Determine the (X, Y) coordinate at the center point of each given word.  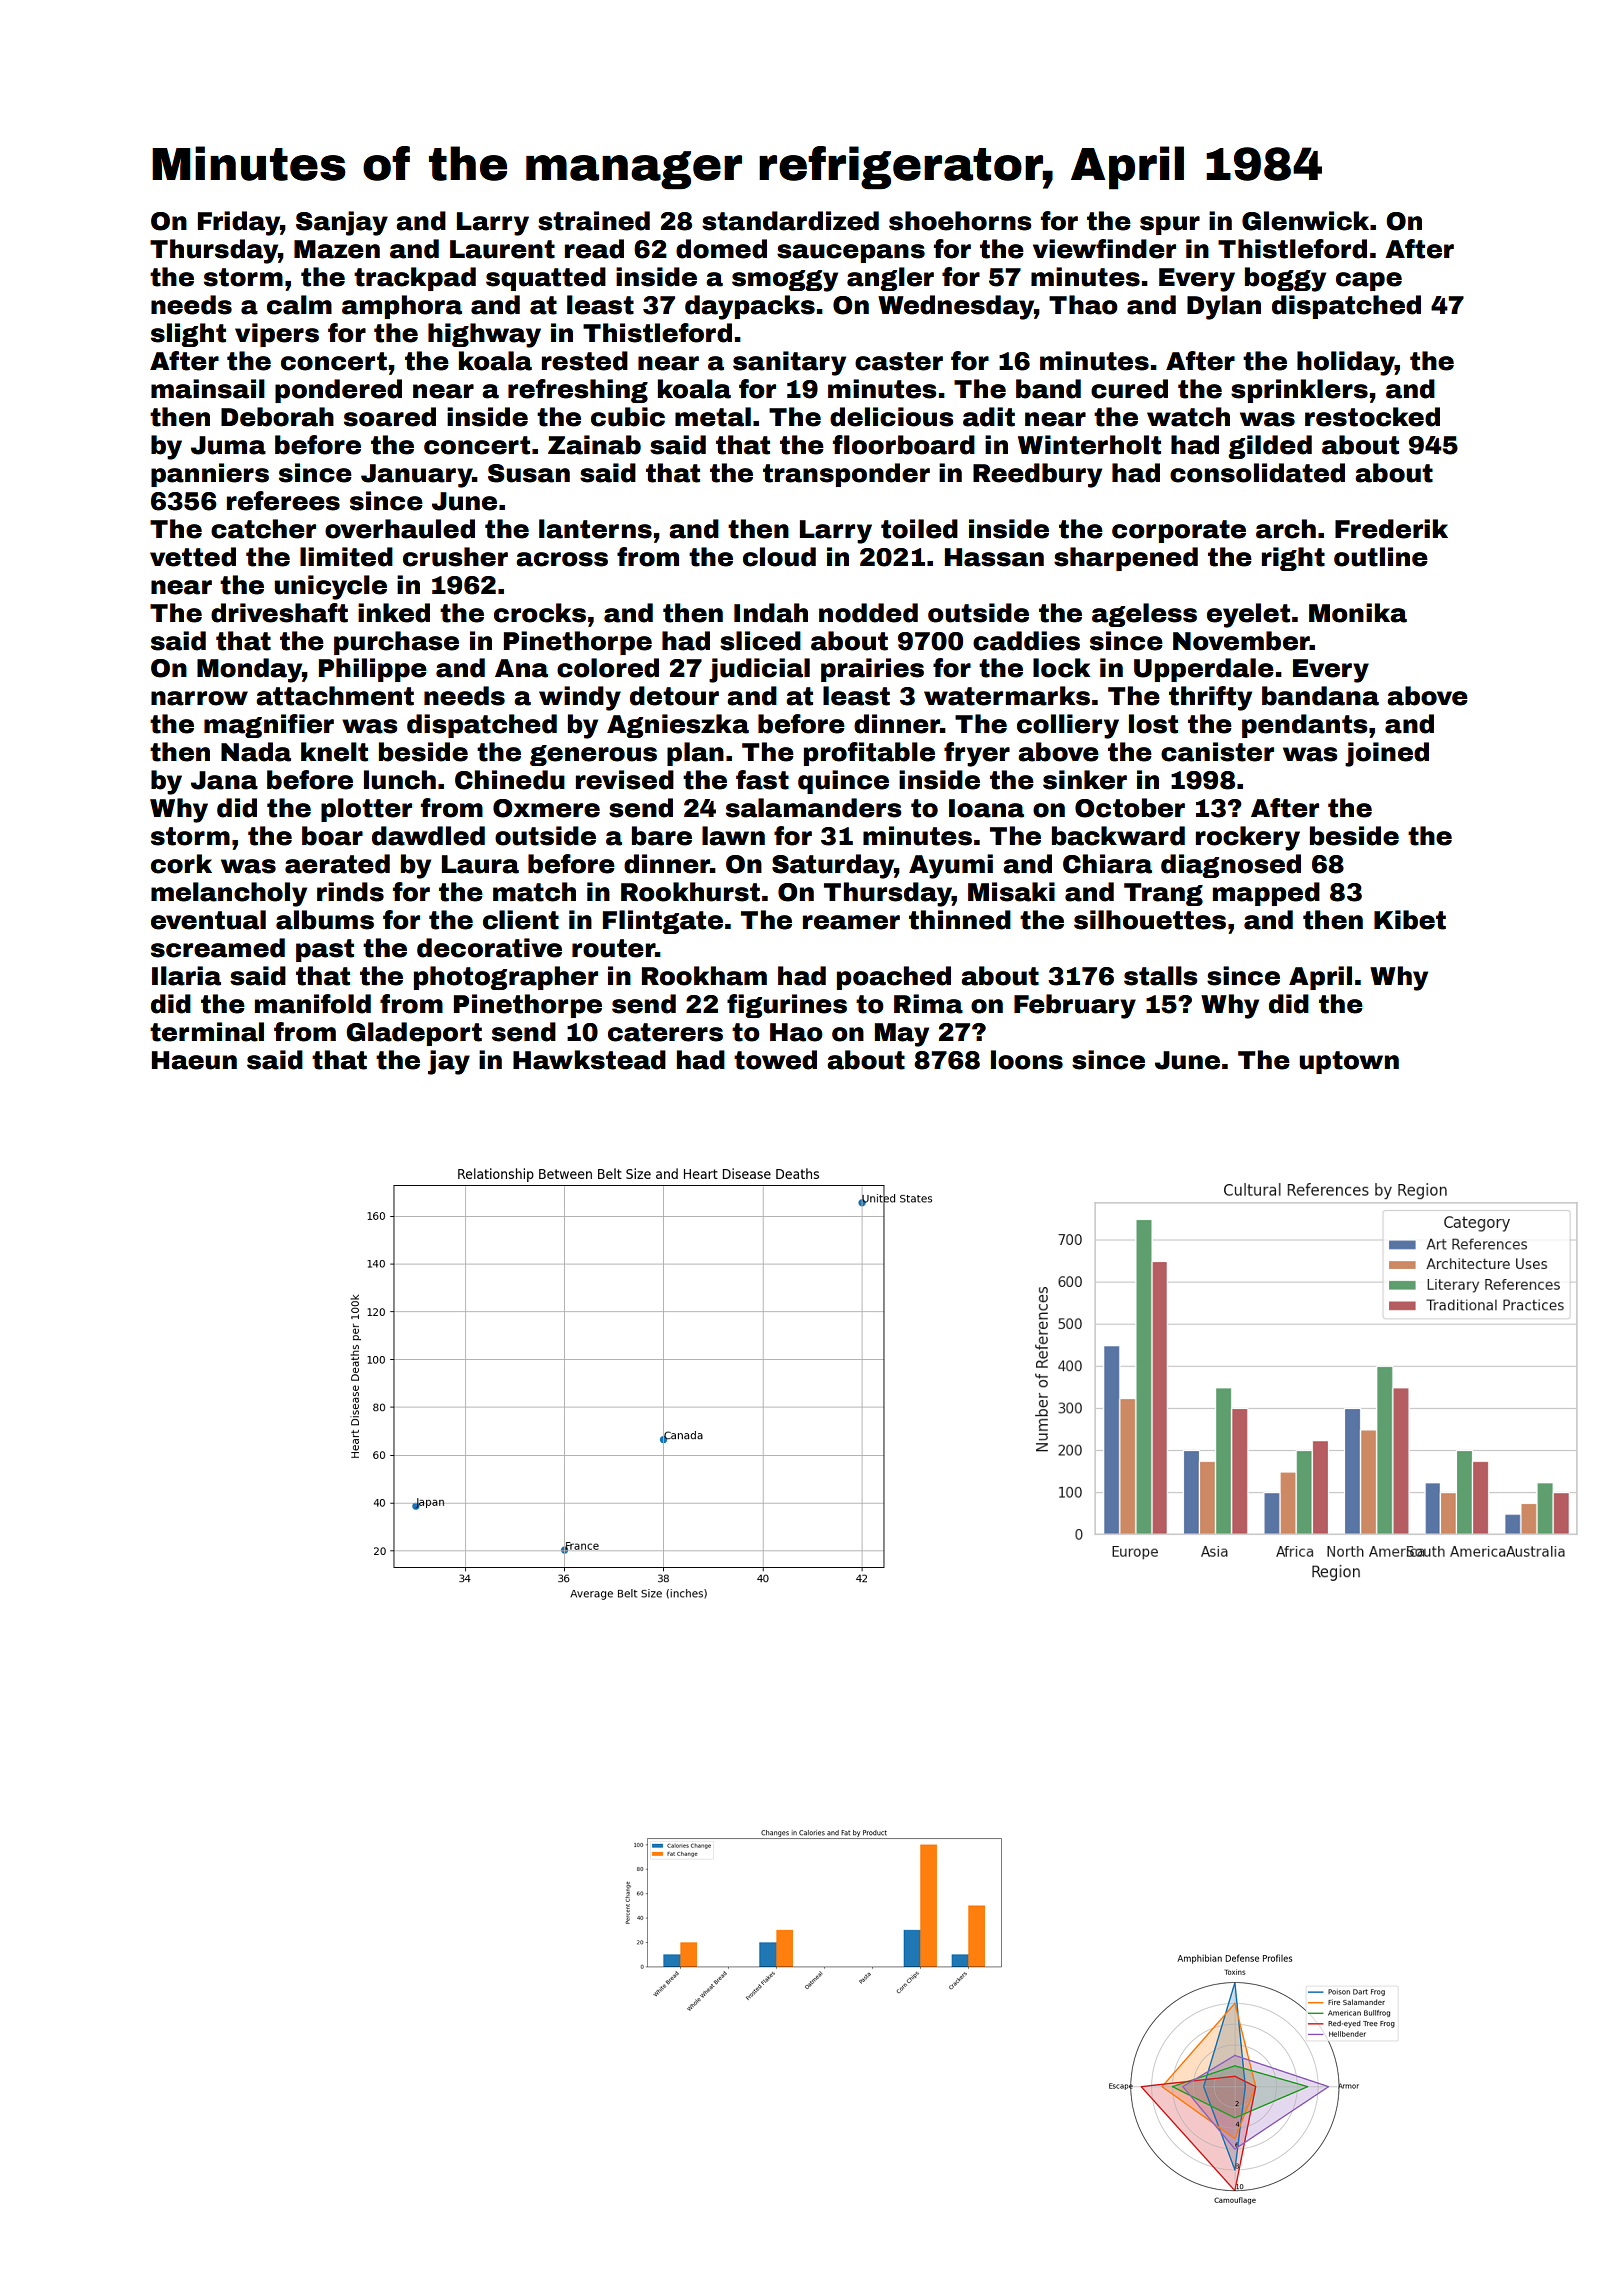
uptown (1349, 1062)
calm (299, 305)
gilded (1270, 447)
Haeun (194, 1060)
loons (1027, 1060)
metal (713, 417)
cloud (779, 557)
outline (1381, 557)
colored (608, 668)
